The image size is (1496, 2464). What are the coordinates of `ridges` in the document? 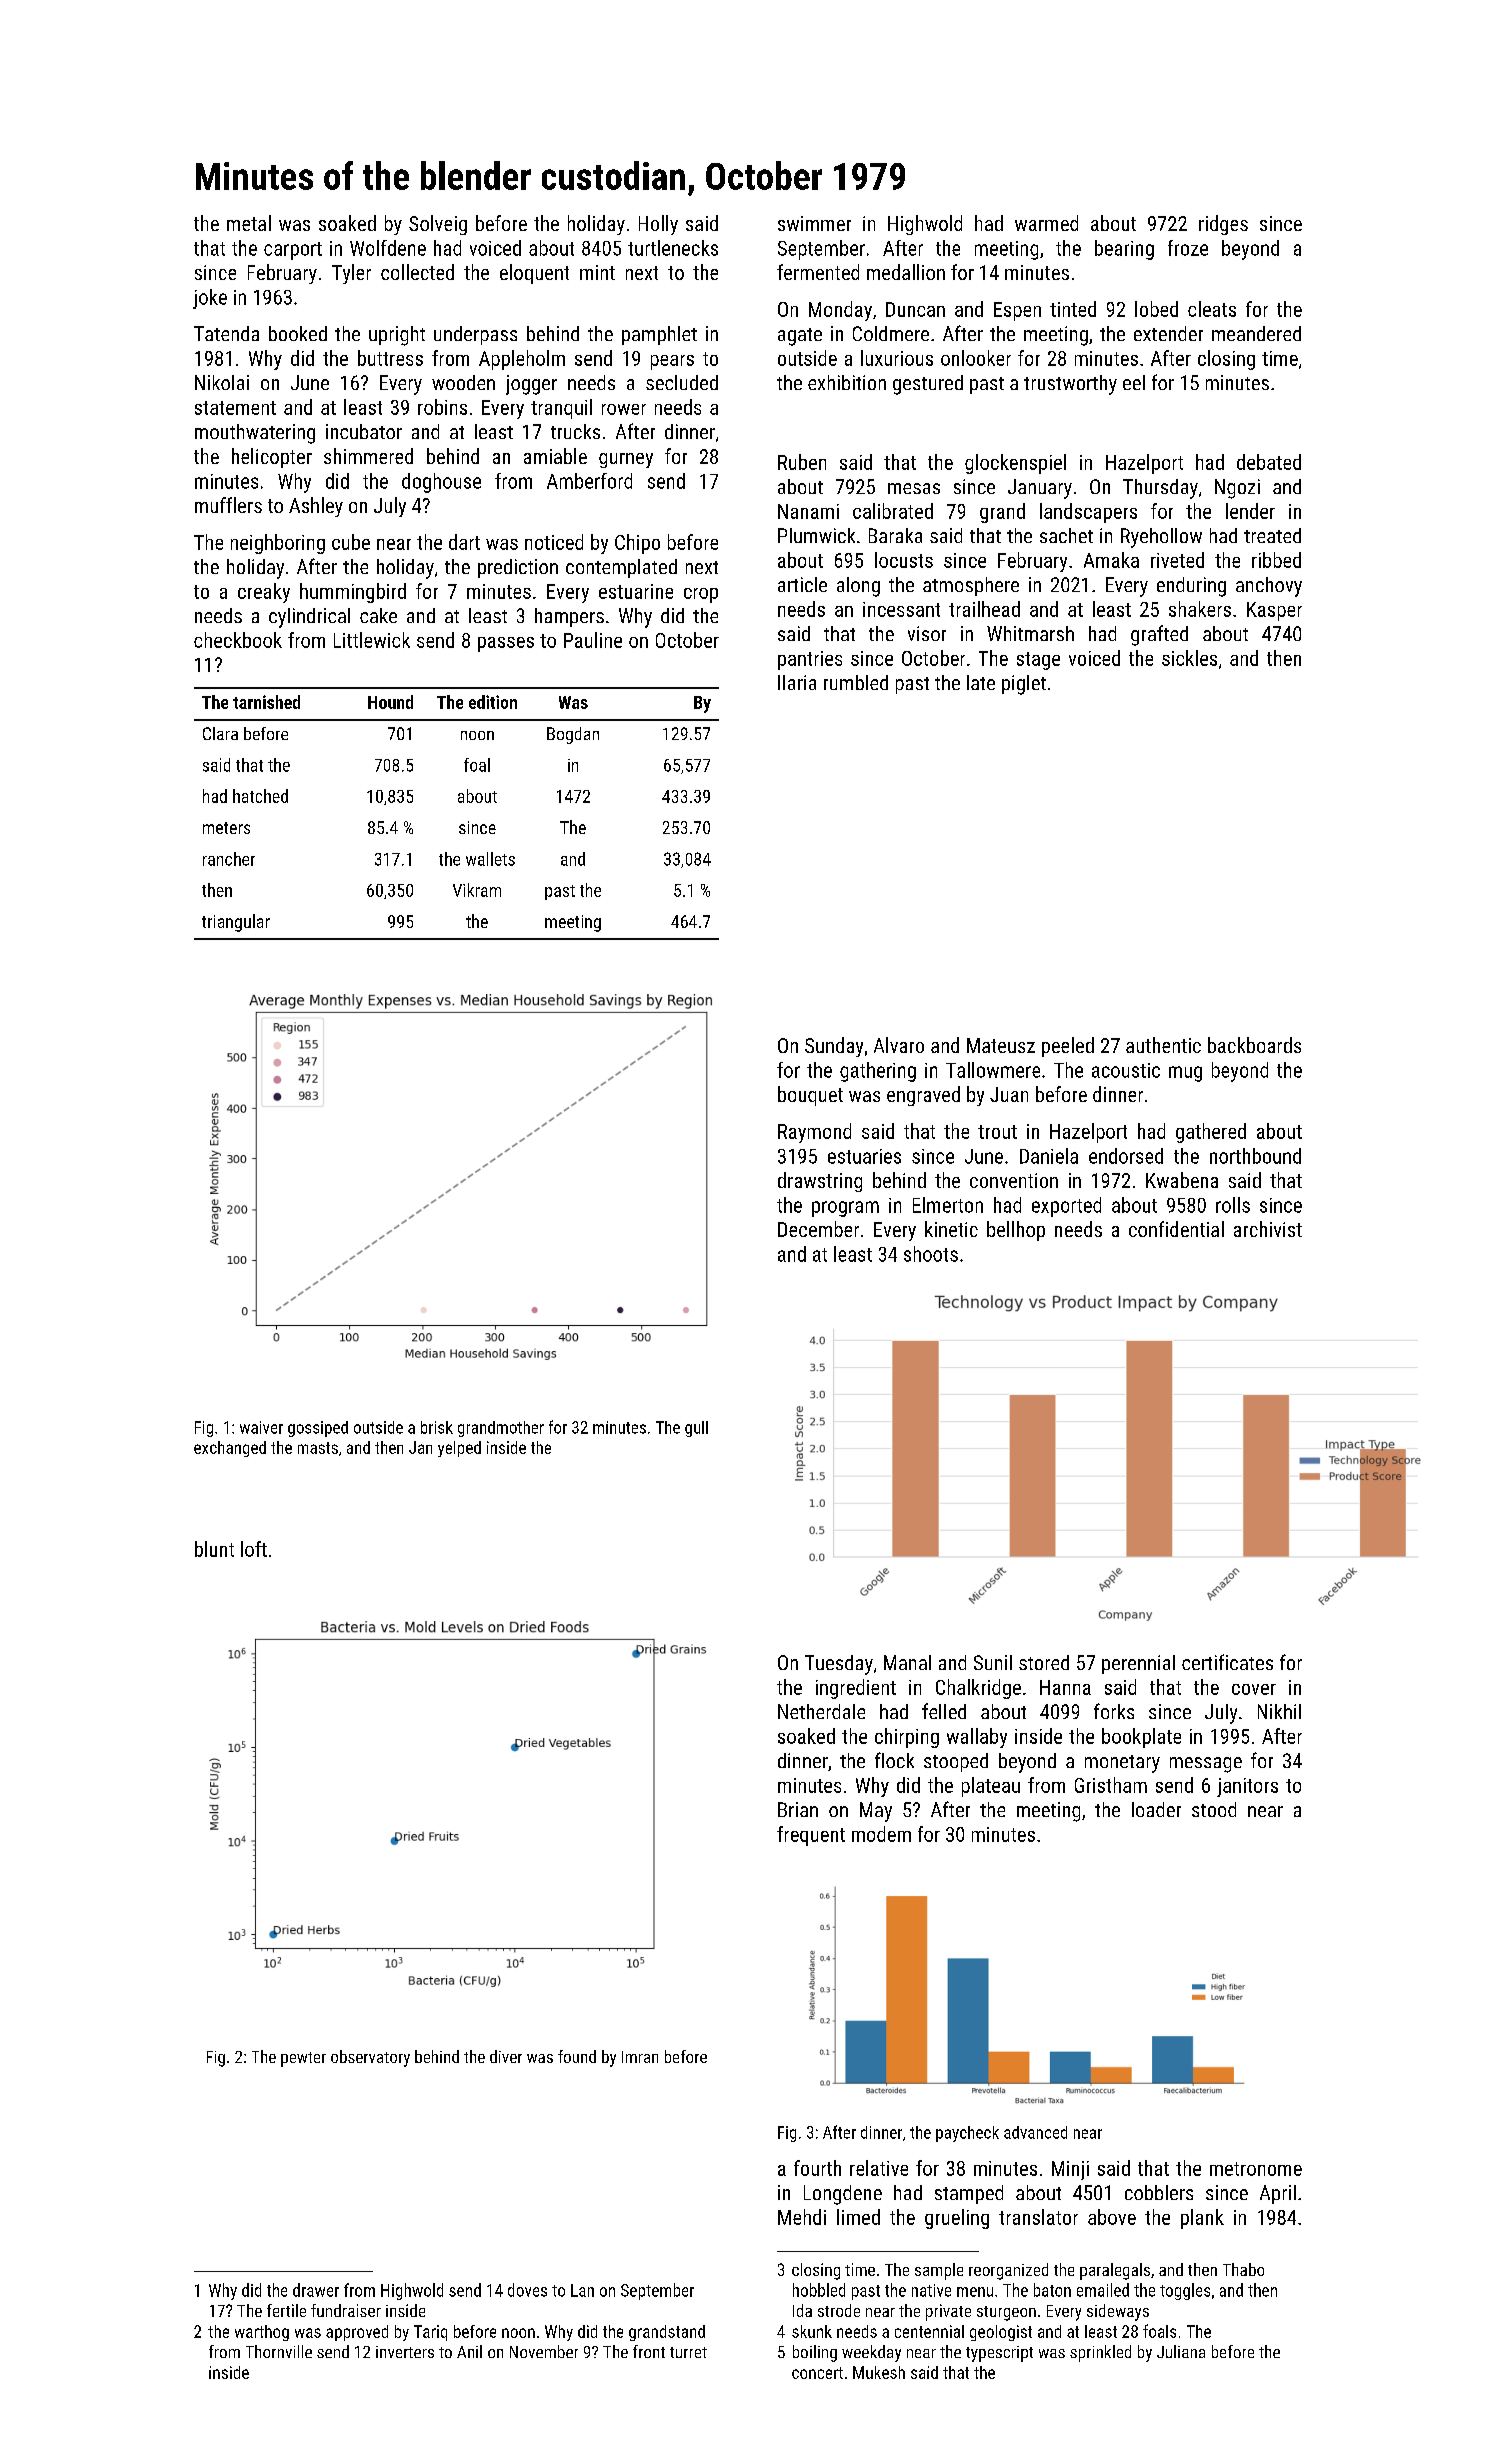 It's located at (1223, 225).
